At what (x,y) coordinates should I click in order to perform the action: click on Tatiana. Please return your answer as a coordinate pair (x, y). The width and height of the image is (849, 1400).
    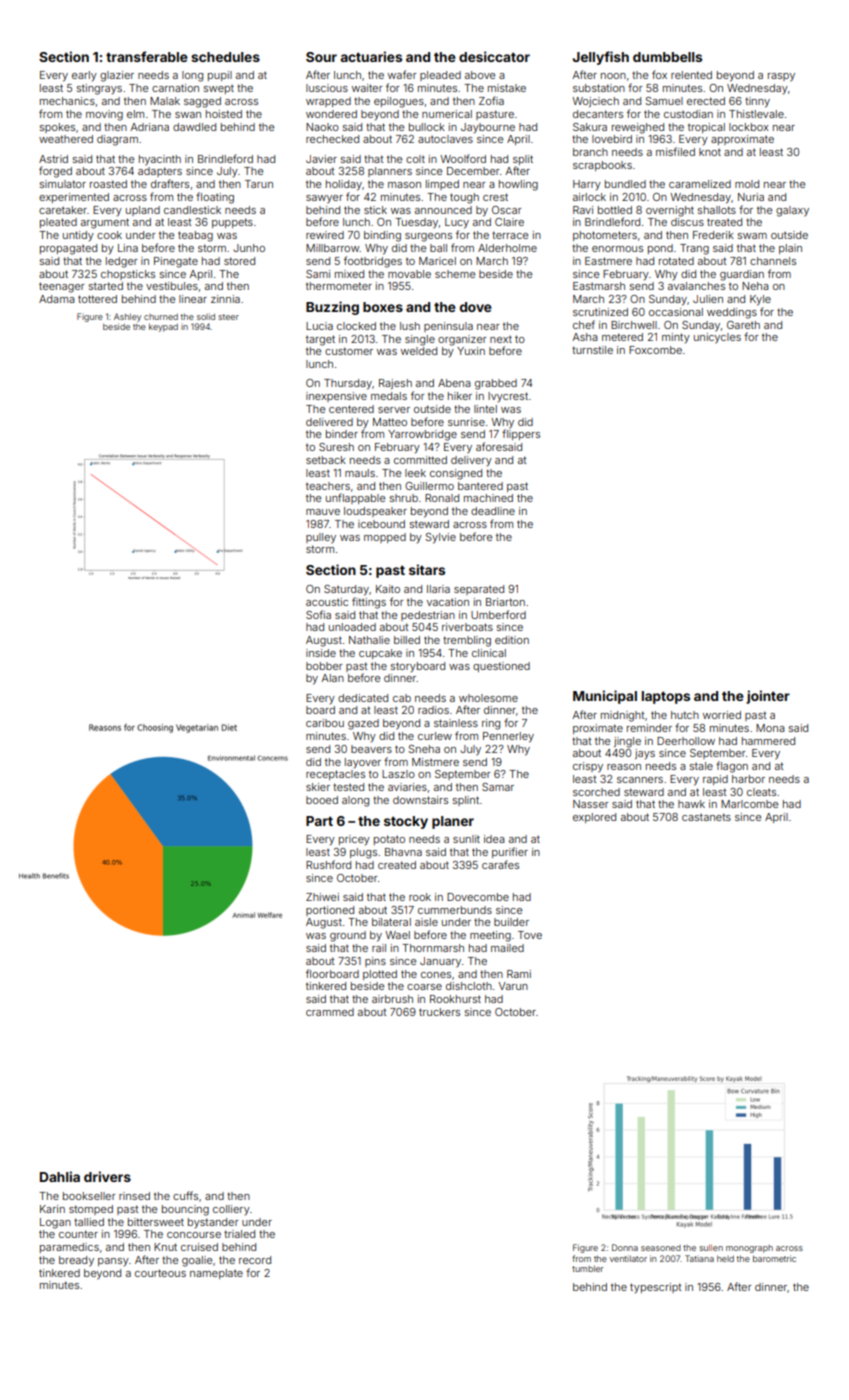
    Looking at the image, I should click on (699, 1258).
